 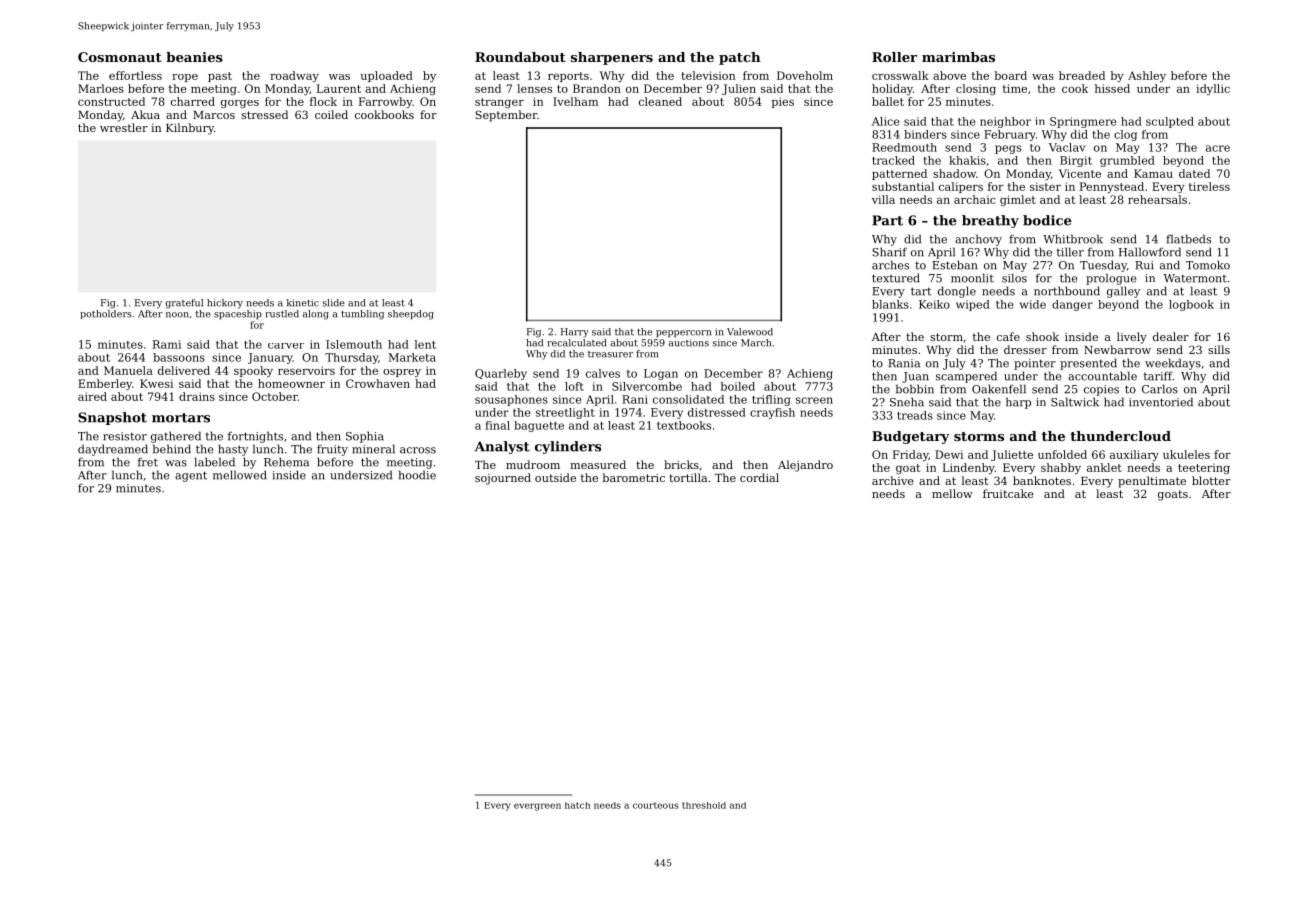 What do you see at coordinates (949, 454) in the screenshot?
I see `Dewi` at bounding box center [949, 454].
